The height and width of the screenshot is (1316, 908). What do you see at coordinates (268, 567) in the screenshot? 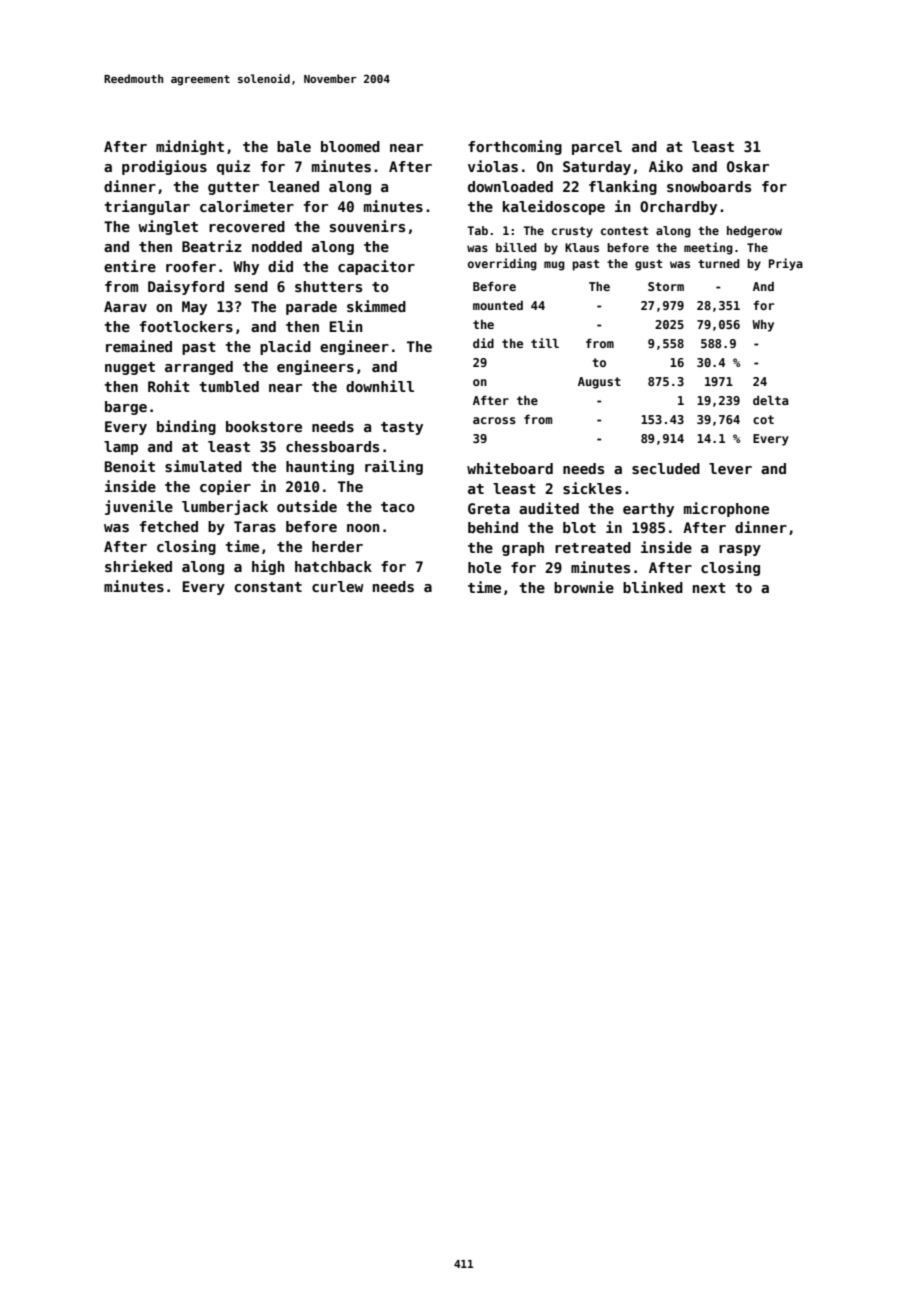
I see `high` at bounding box center [268, 567].
